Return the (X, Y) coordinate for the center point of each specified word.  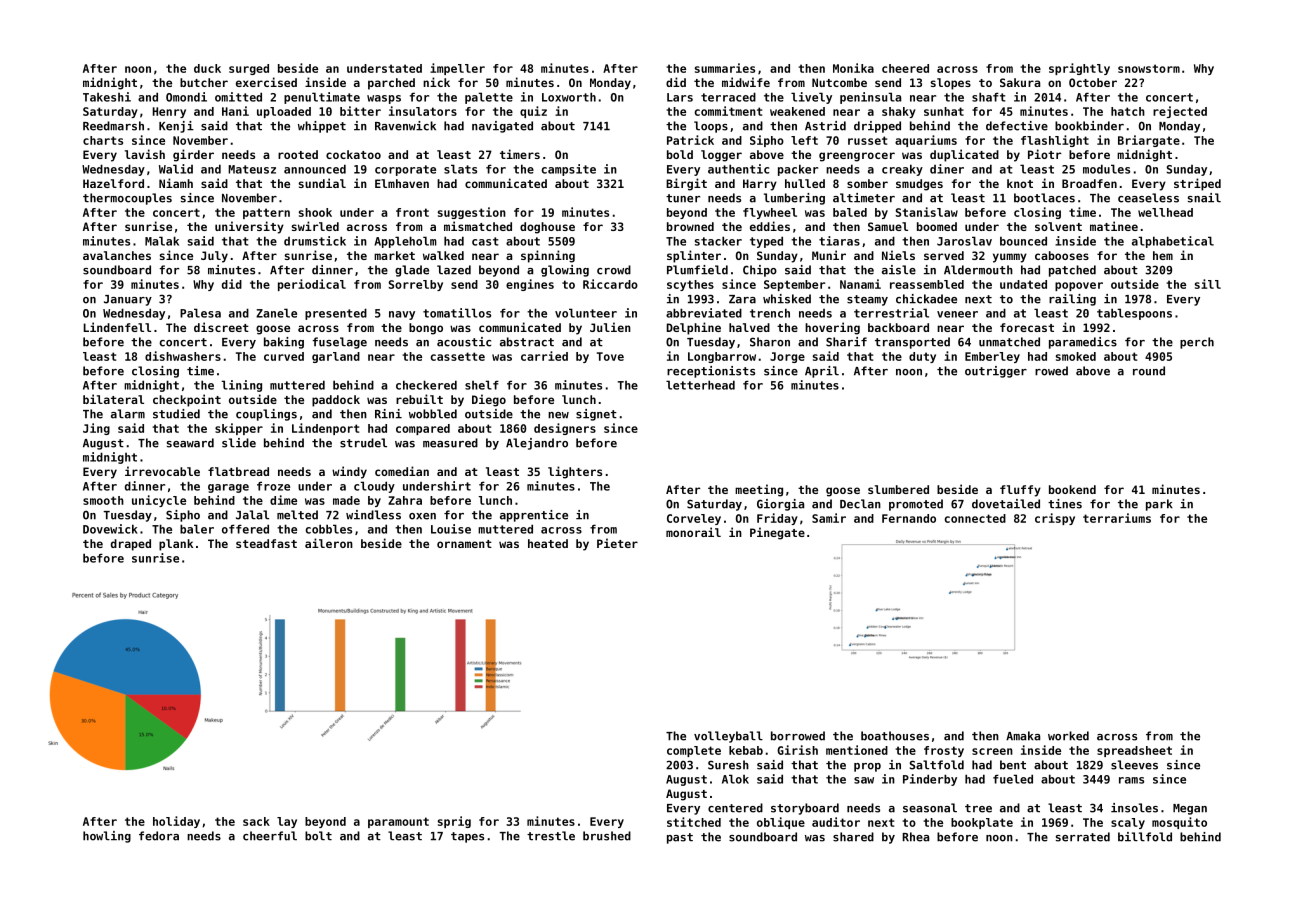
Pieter (617, 543)
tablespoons (1134, 314)
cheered (905, 68)
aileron (329, 543)
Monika (853, 68)
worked (1068, 736)
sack (256, 821)
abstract (527, 342)
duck (207, 68)
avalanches (117, 255)
